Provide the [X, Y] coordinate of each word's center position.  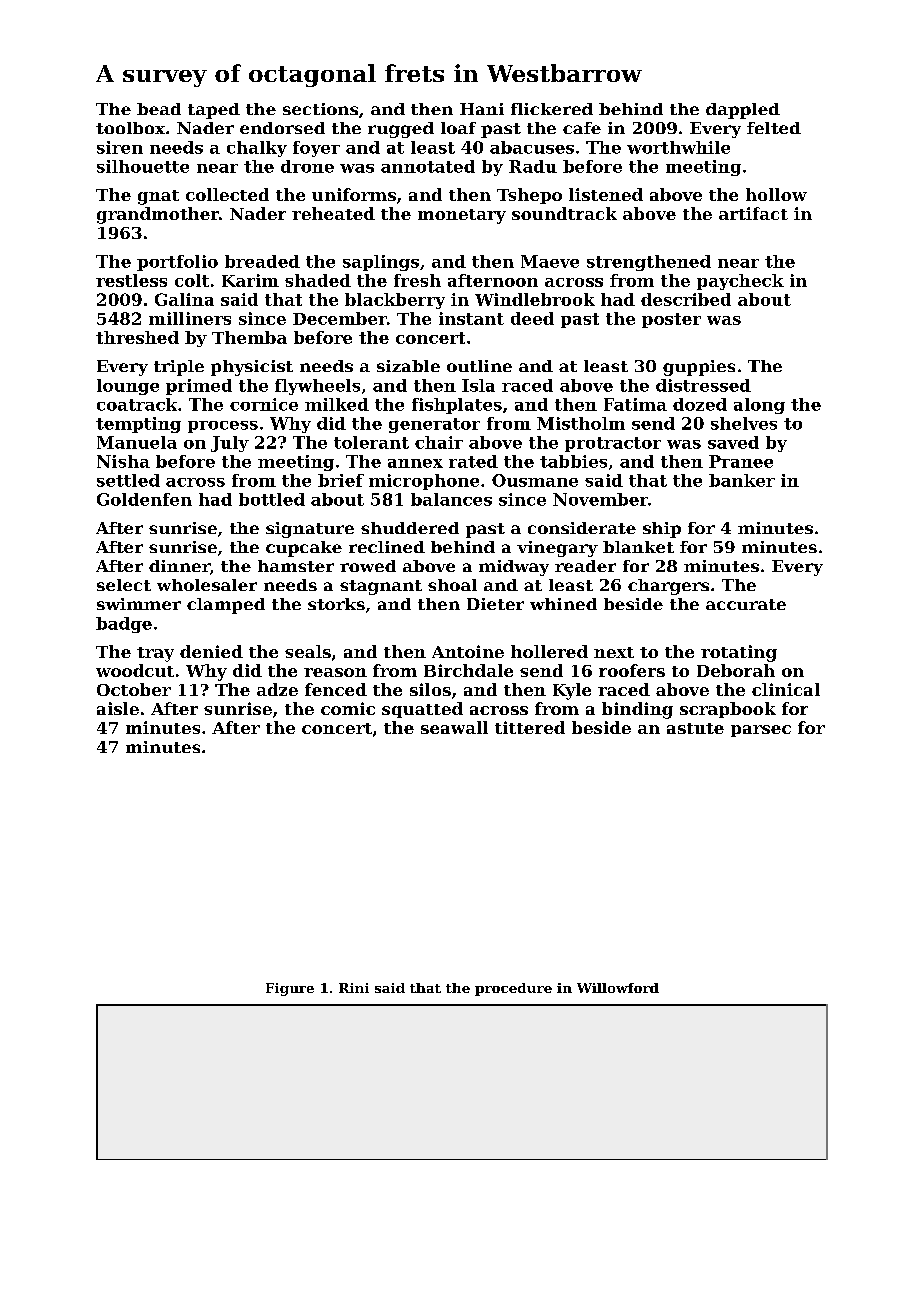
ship [662, 530]
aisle [118, 708]
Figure [290, 989]
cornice [264, 404]
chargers [668, 587]
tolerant [371, 442]
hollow [776, 194]
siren [120, 147]
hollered [549, 651]
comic [348, 708]
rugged [401, 130]
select [124, 585]
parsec [761, 731]
